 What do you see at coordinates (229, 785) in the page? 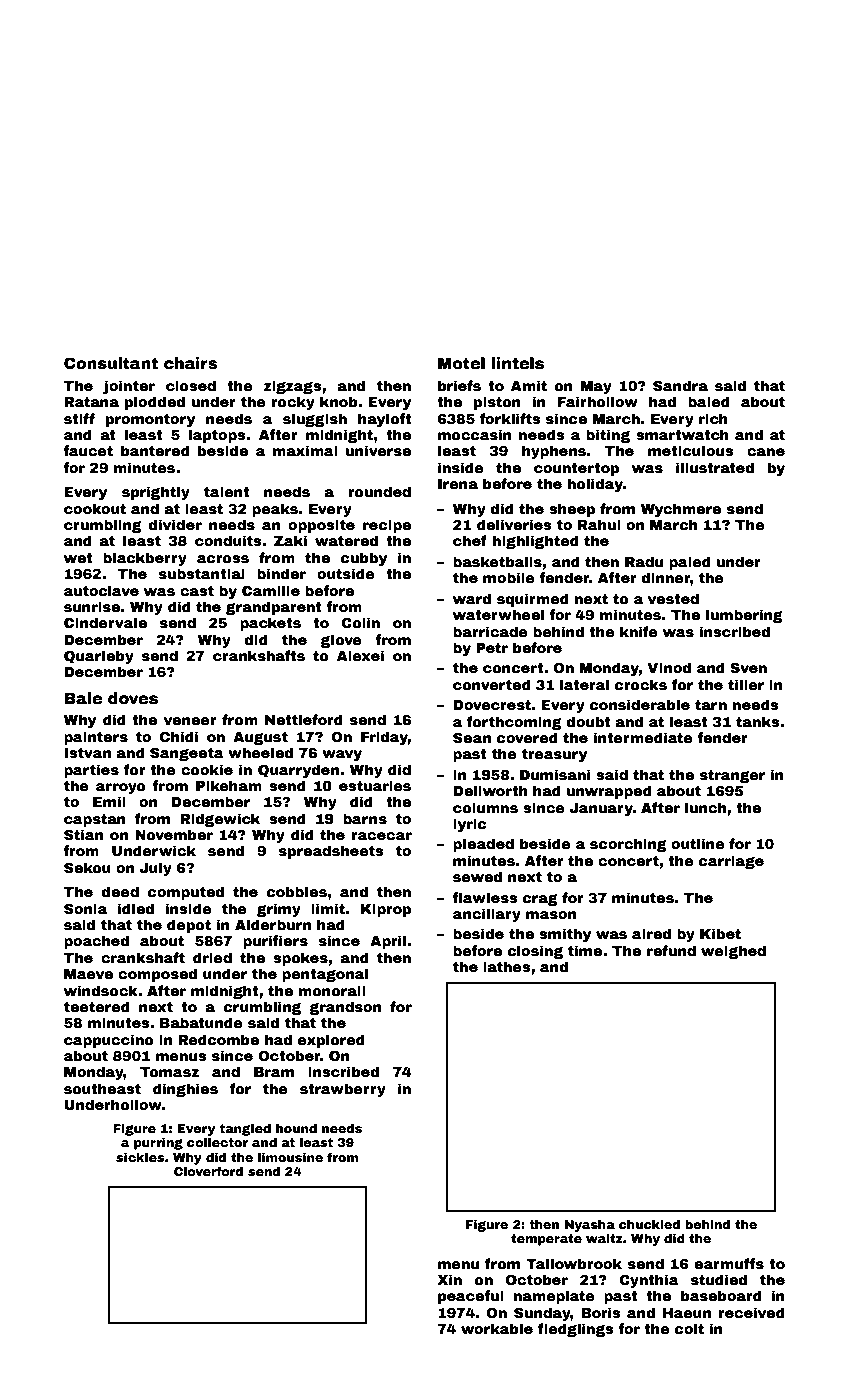
I see `Pikeham` at bounding box center [229, 785].
